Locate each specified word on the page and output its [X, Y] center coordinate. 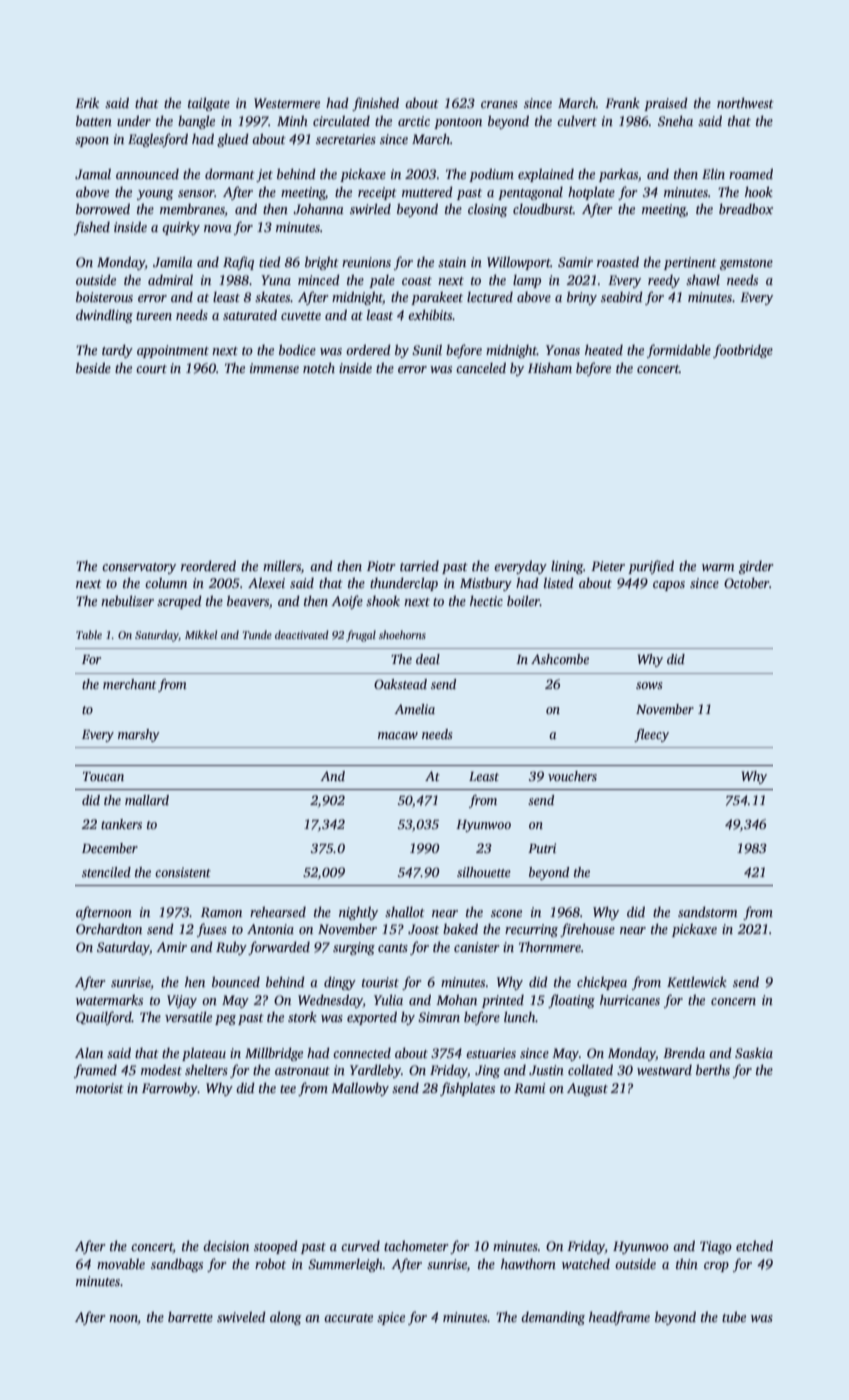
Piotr [381, 566]
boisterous [104, 296]
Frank [622, 102]
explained [546, 175]
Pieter [608, 566]
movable [121, 1263]
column [166, 582]
